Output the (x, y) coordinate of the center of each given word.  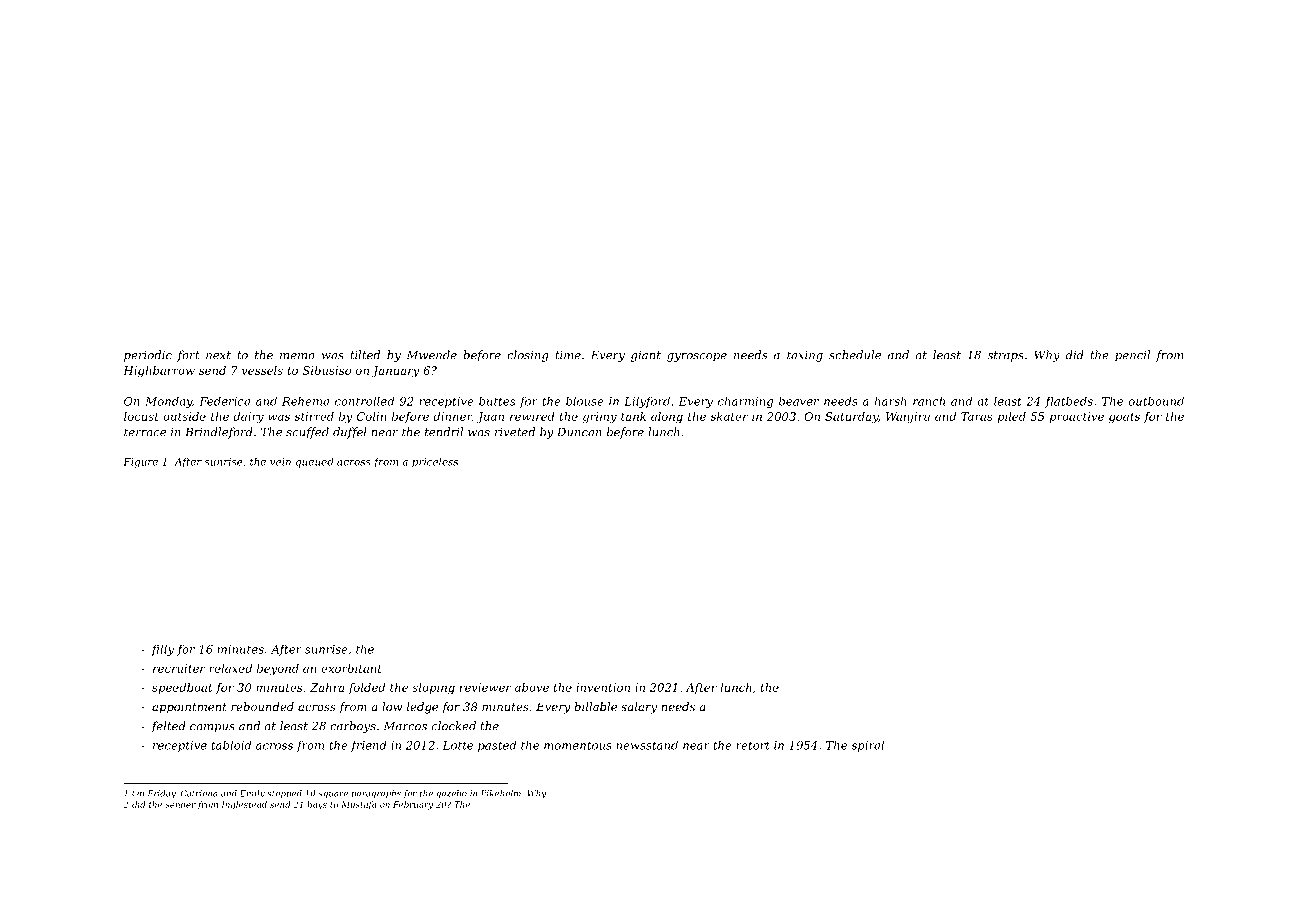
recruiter (179, 668)
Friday (161, 794)
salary (639, 708)
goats (1124, 418)
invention (603, 687)
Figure (140, 463)
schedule (855, 355)
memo (297, 356)
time (568, 355)
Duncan (579, 432)
